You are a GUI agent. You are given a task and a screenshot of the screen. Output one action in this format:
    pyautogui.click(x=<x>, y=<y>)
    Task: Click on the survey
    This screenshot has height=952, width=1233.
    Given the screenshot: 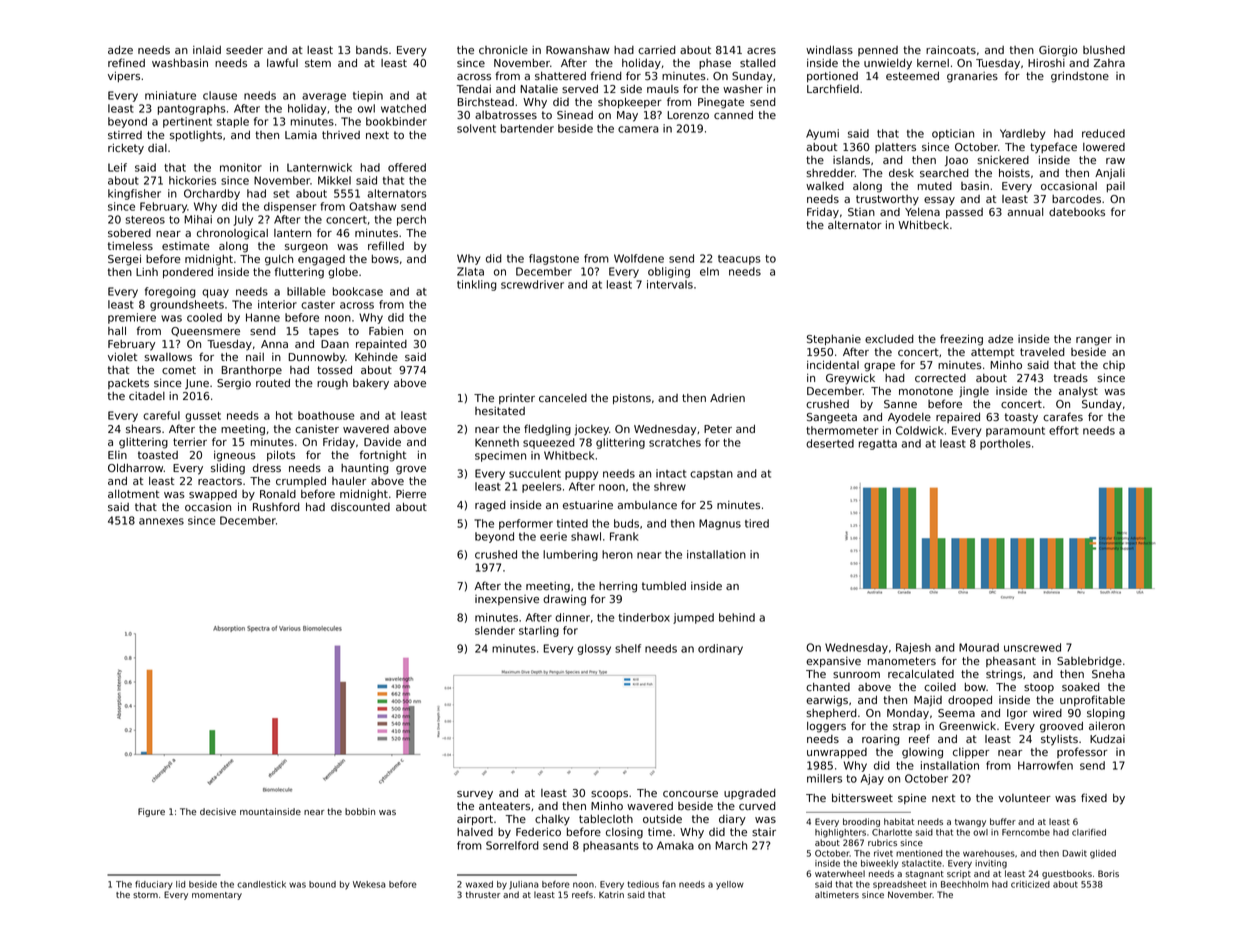 What is the action you would take?
    pyautogui.click(x=475, y=795)
